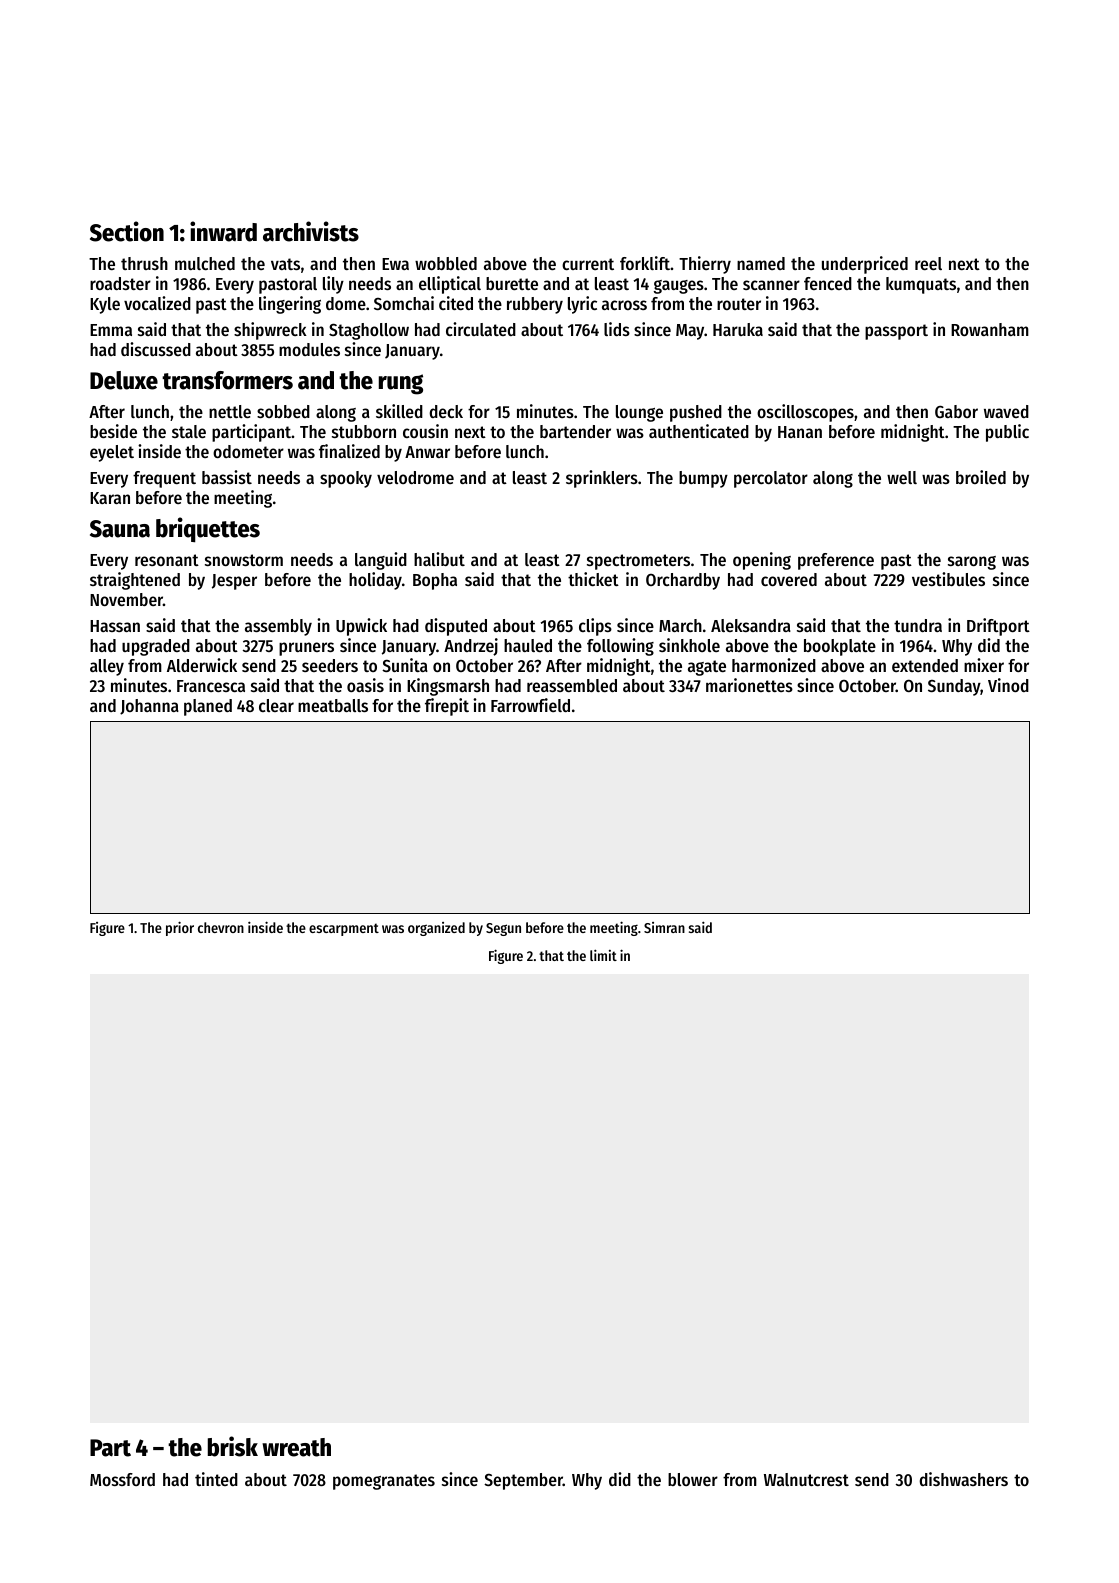  What do you see at coordinates (127, 231) in the document?
I see `Section` at bounding box center [127, 231].
